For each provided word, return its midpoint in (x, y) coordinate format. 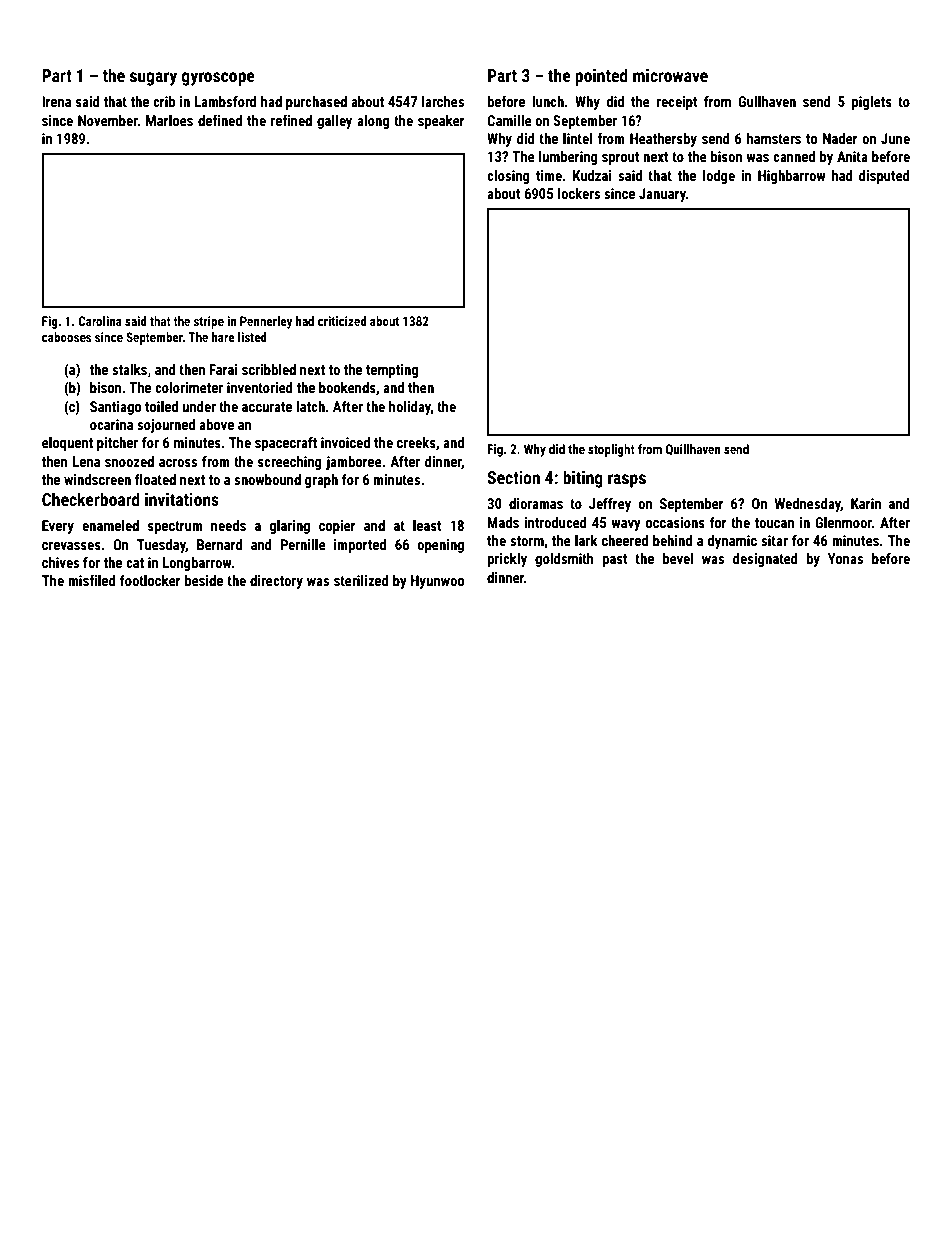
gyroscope (218, 79)
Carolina (100, 321)
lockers (579, 193)
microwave (670, 75)
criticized (342, 321)
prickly (507, 560)
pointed (601, 77)
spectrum (175, 527)
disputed (884, 177)
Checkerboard (91, 499)
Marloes (169, 120)
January (662, 195)
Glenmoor (843, 522)
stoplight (611, 450)
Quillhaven (693, 450)
